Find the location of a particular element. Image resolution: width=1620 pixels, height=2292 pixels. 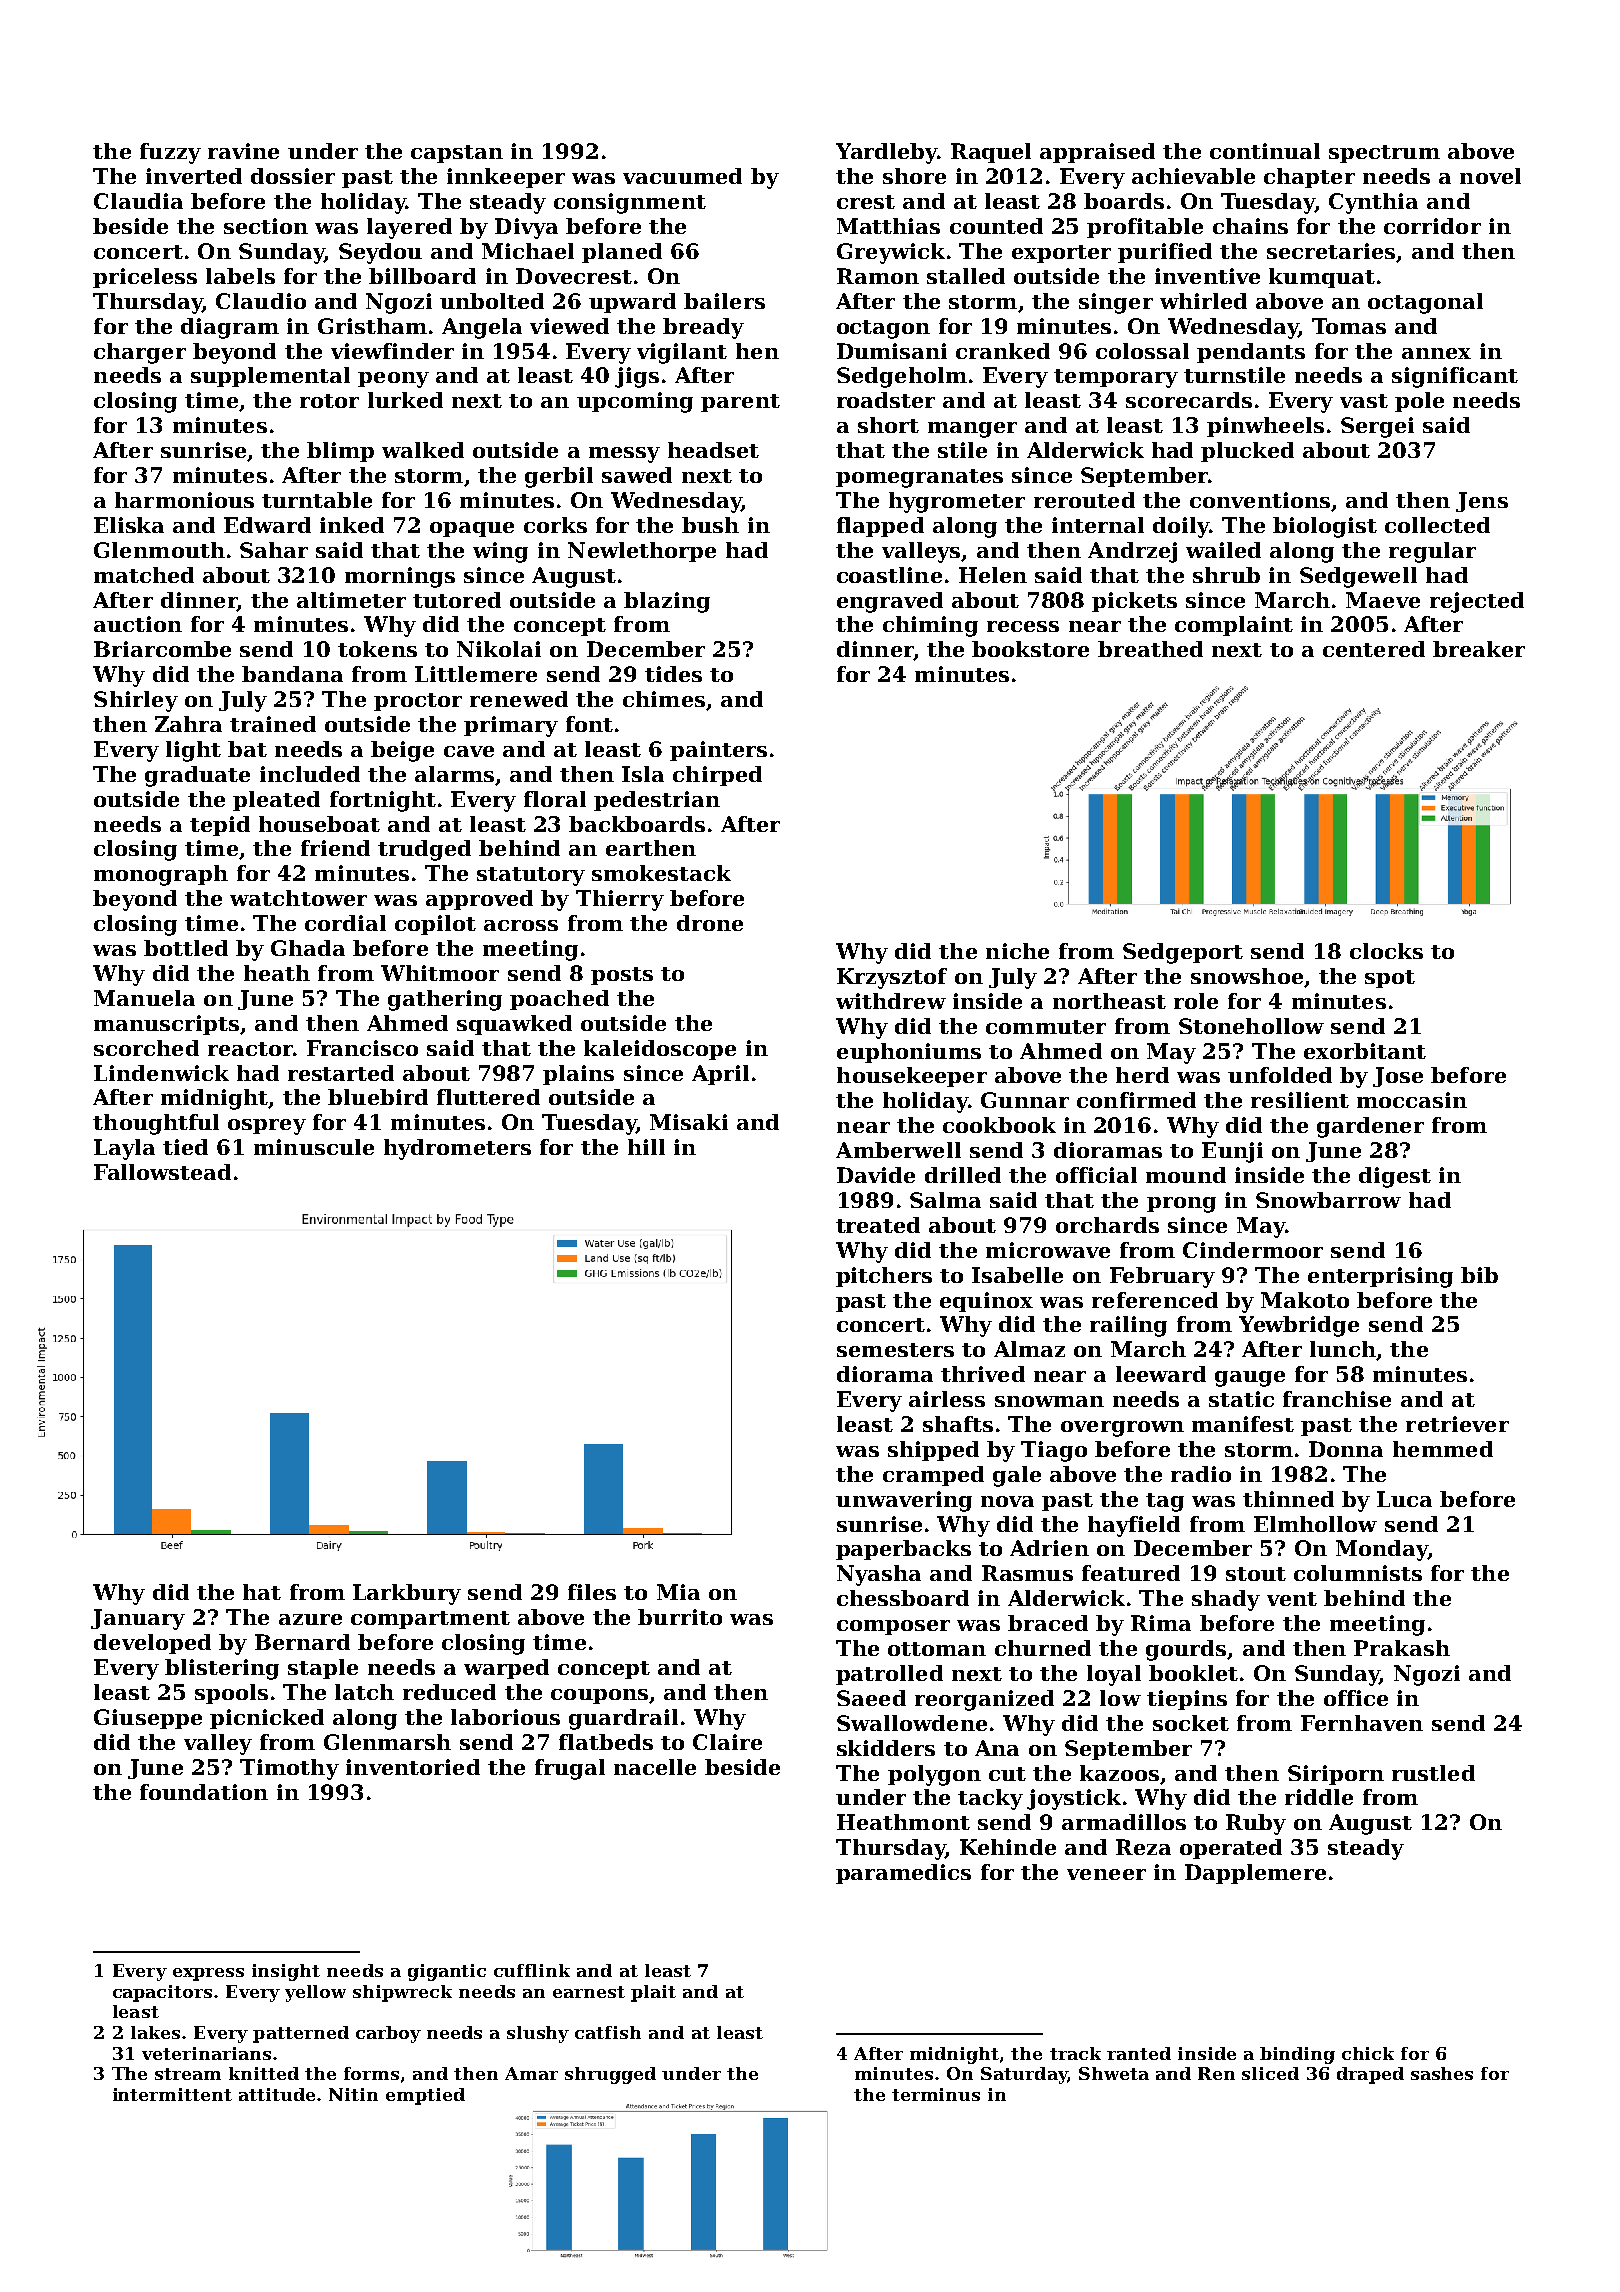

Misaki is located at coordinates (689, 1122).
